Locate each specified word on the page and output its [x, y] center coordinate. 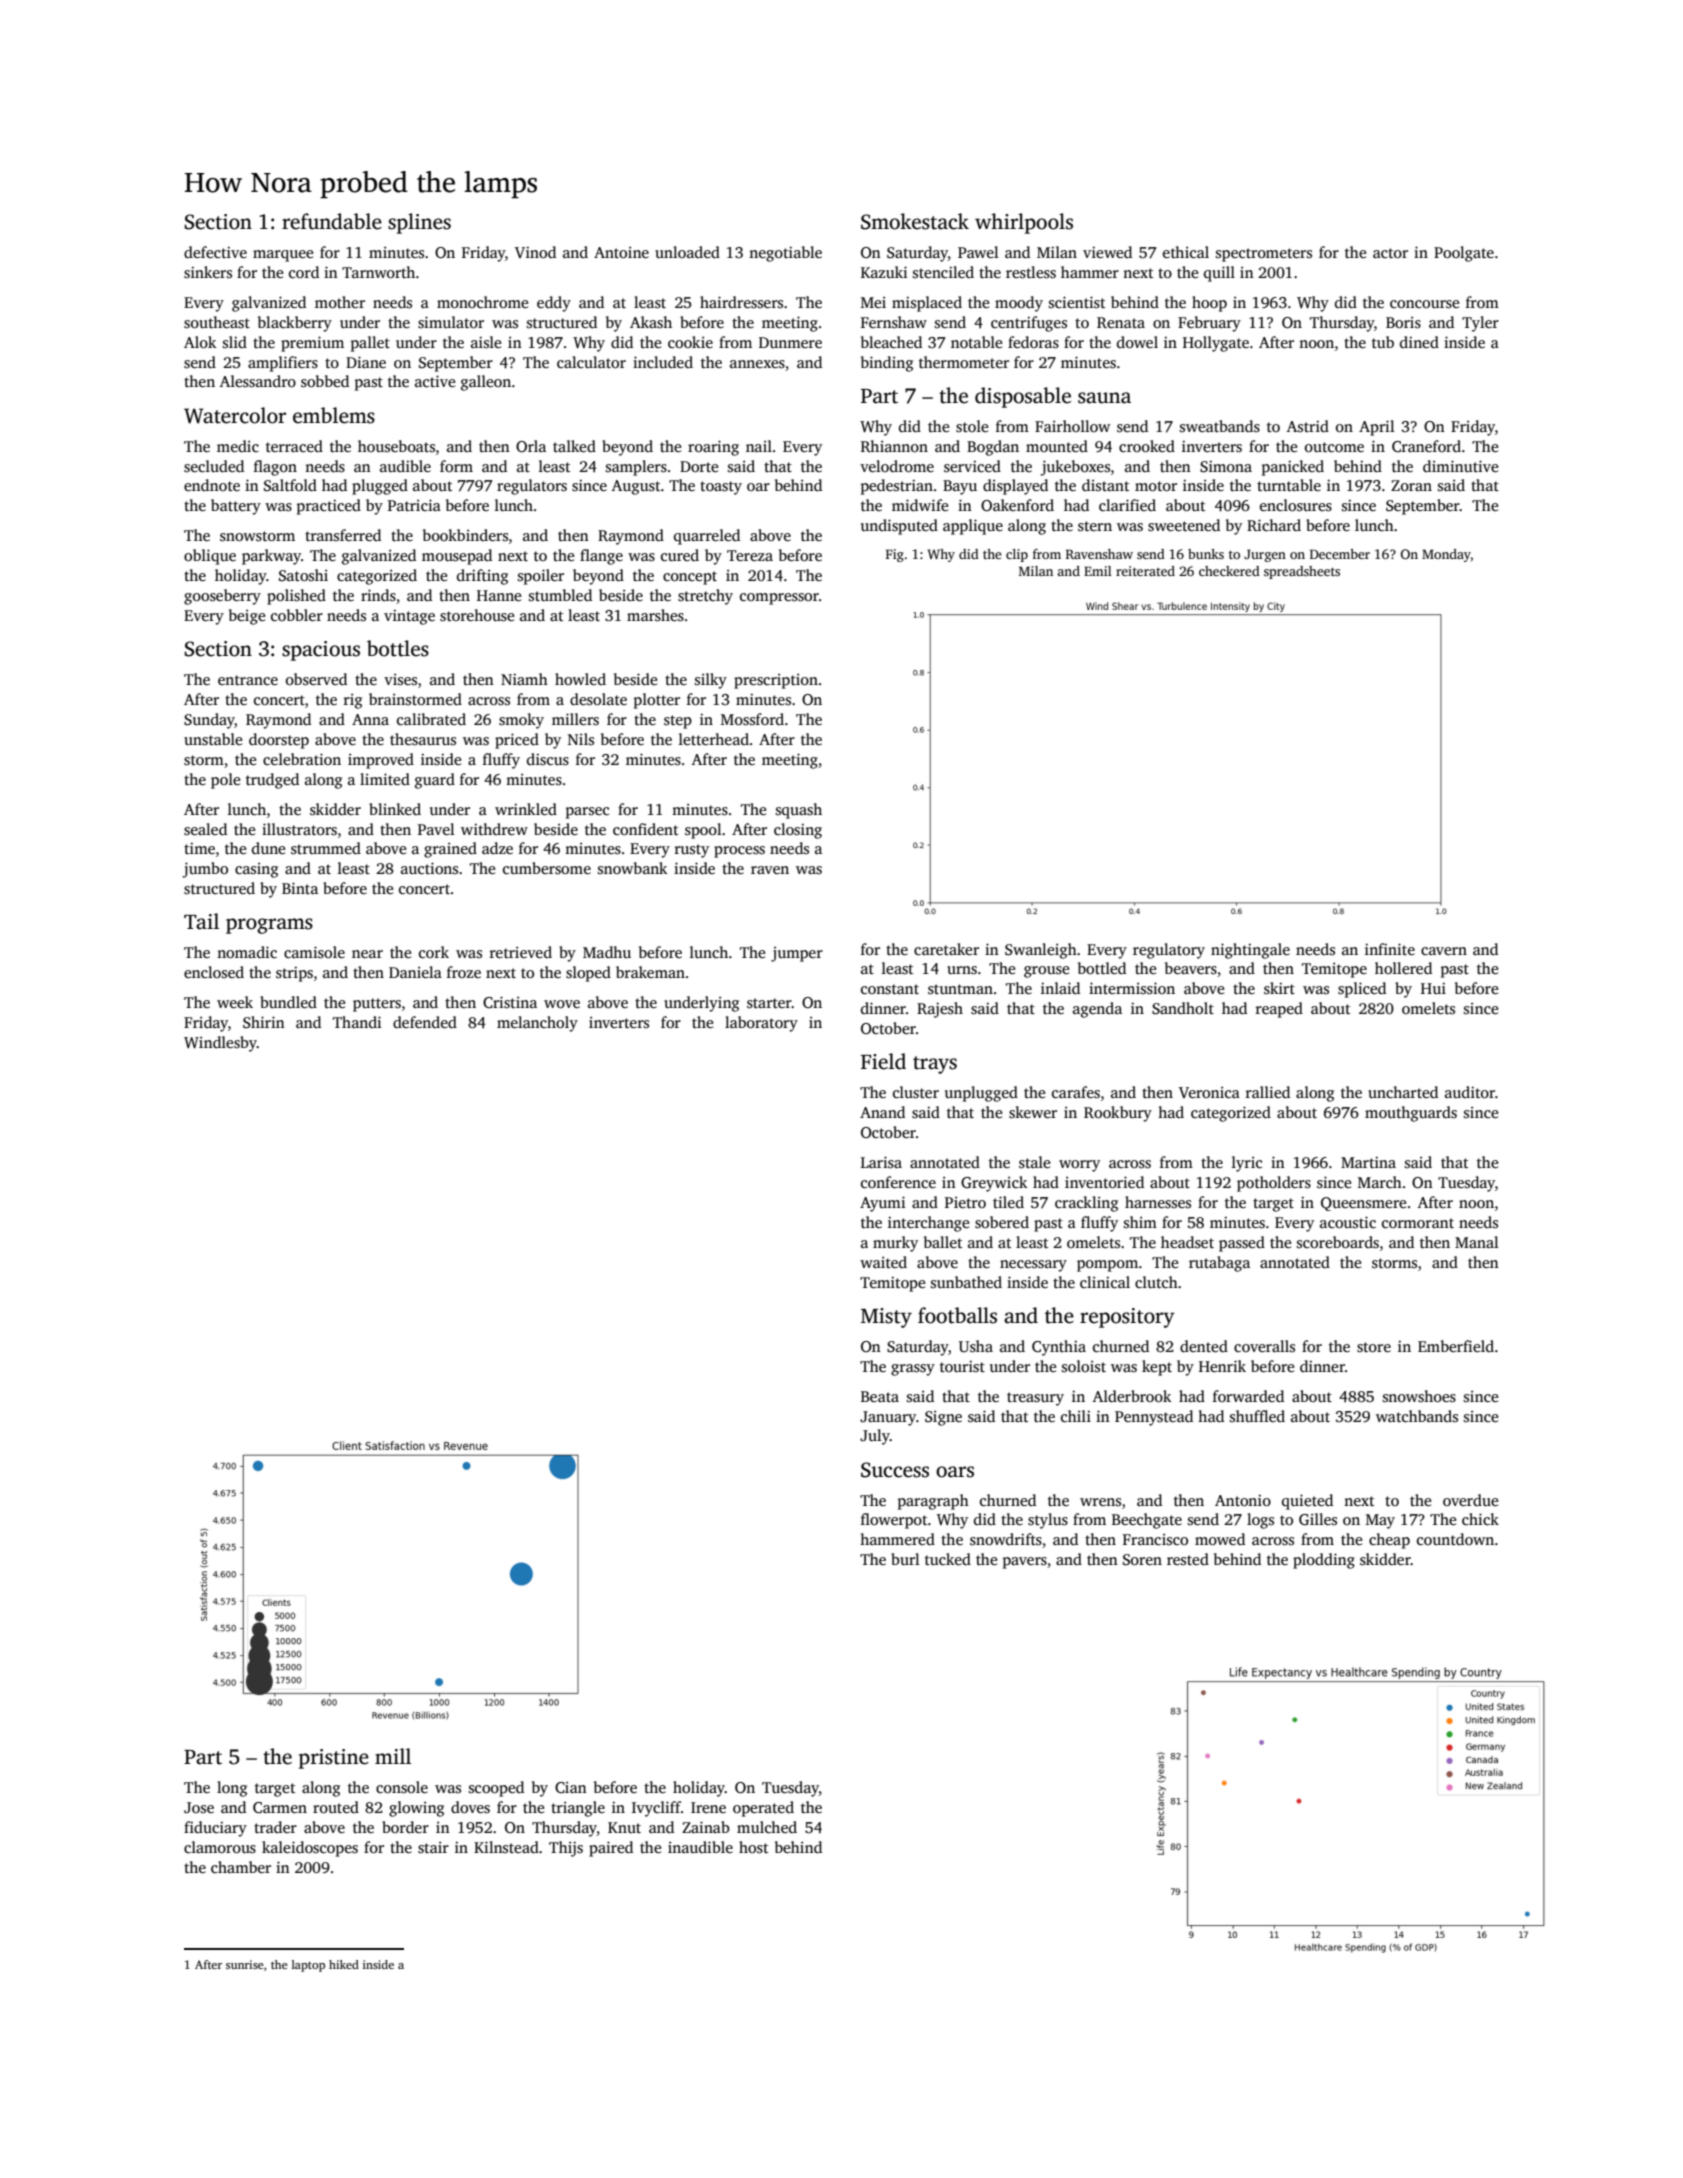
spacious [321, 651]
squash [799, 811]
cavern [1444, 951]
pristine [334, 1759]
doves [470, 1807]
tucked [948, 1559]
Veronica [1209, 1092]
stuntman [960, 989]
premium [312, 344]
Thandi [357, 1022]
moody [1019, 304]
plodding [1324, 1561]
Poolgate [1464, 254]
